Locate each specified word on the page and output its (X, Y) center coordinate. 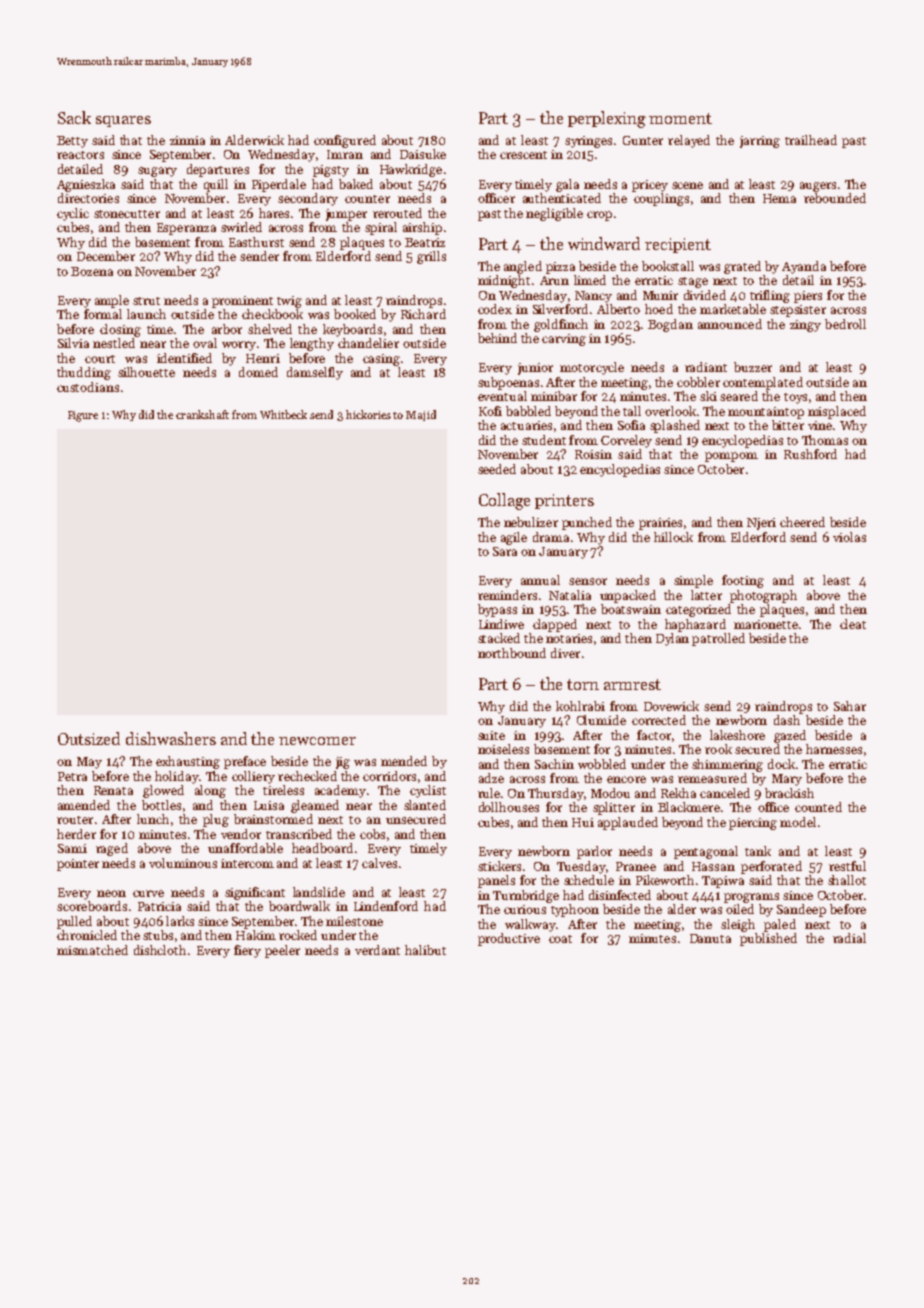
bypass (497, 610)
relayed (689, 141)
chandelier (368, 343)
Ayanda (804, 267)
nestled (114, 343)
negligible (554, 214)
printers (564, 501)
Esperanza (186, 229)
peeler (282, 951)
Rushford (810, 454)
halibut (425, 950)
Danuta (710, 938)
